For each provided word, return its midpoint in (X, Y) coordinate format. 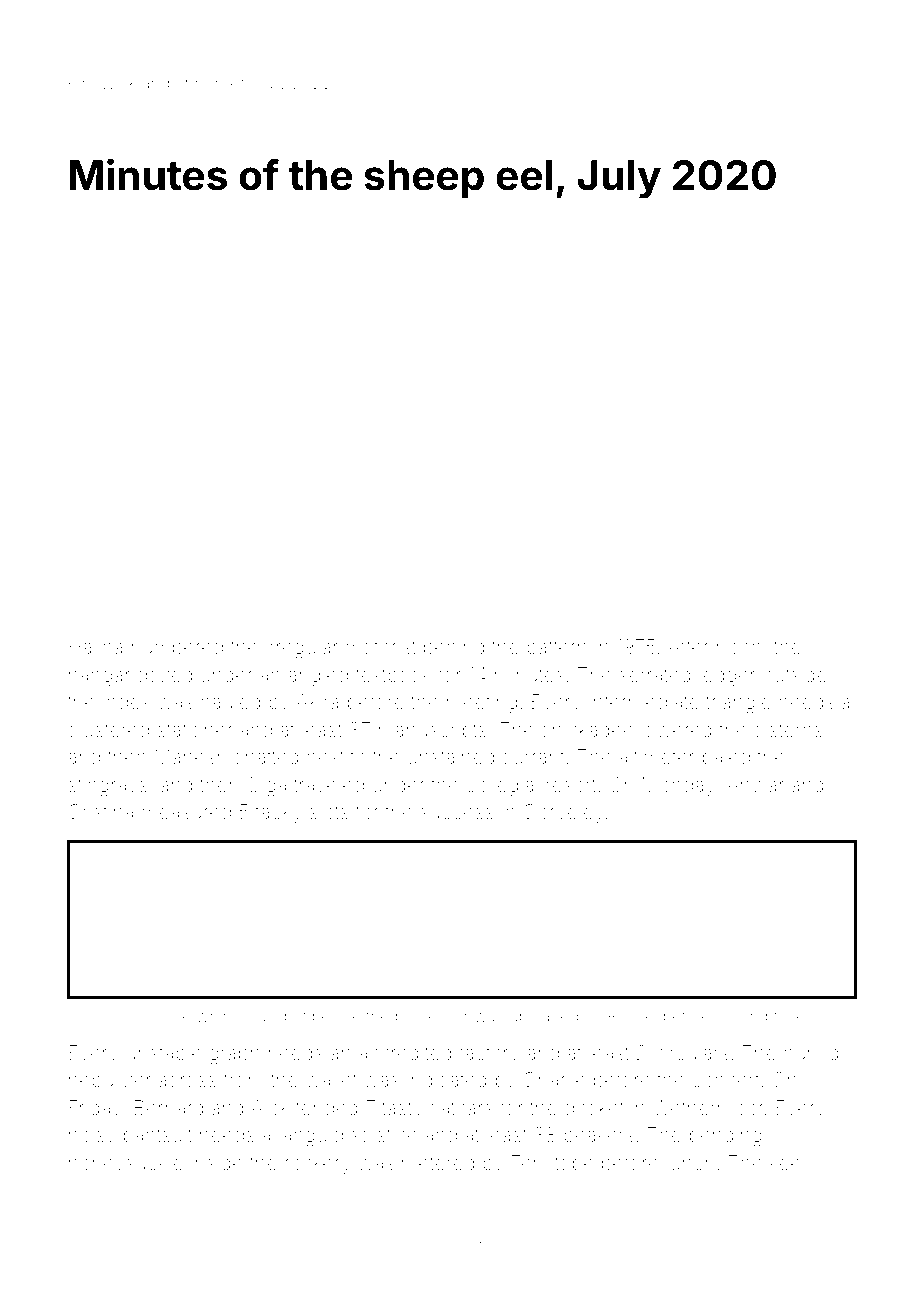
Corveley (564, 813)
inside (217, 1162)
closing (741, 1018)
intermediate (644, 701)
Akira (317, 701)
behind (454, 646)
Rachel (633, 1016)
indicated (447, 1079)
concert (725, 1080)
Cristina (101, 811)
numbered (177, 646)
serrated (655, 675)
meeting (482, 704)
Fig (126, 1018)
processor (432, 1019)
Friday (95, 1109)
